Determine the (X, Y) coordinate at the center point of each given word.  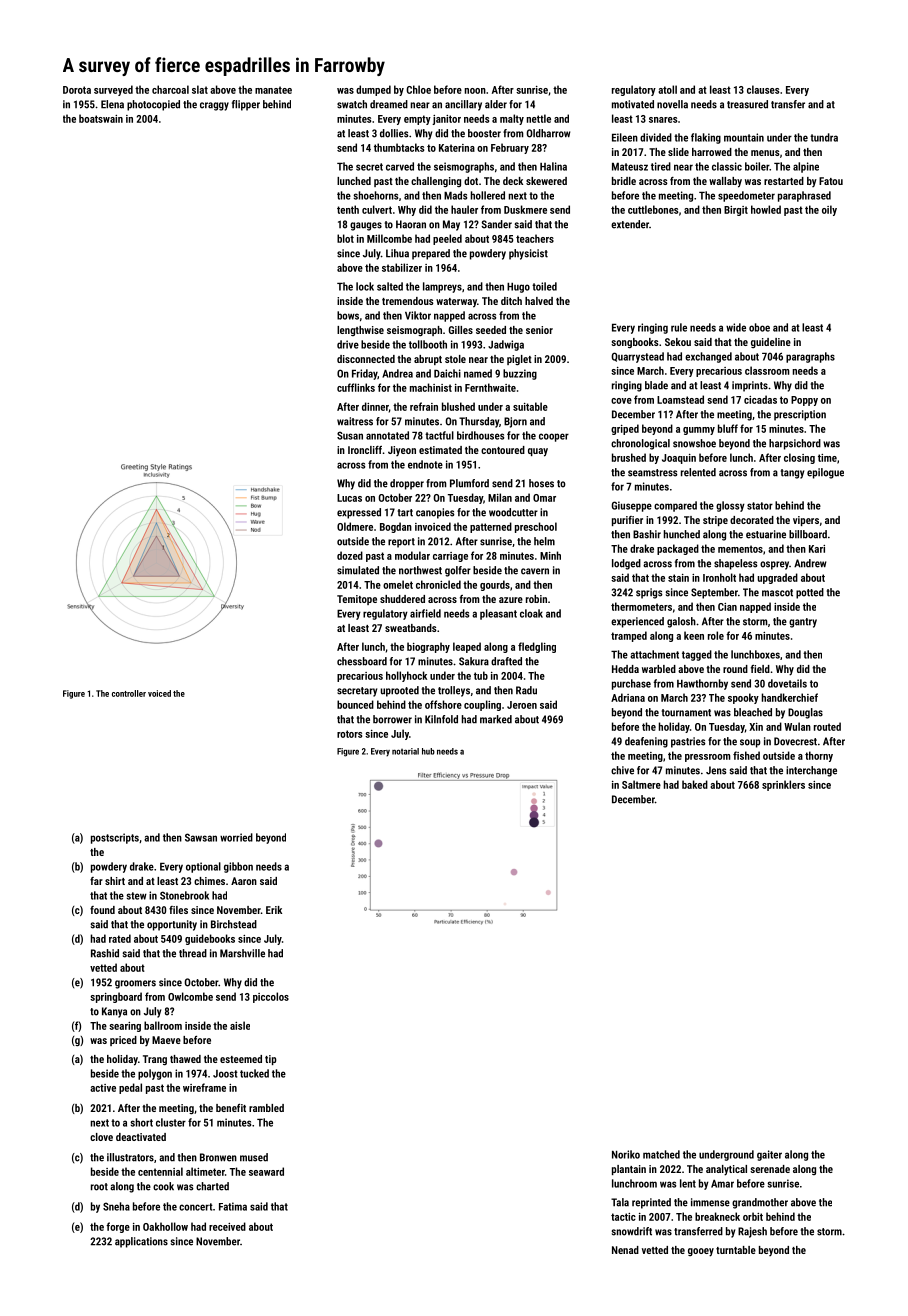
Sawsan (201, 837)
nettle (539, 118)
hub (428, 751)
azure (511, 600)
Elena (112, 104)
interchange (811, 771)
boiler (757, 166)
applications (141, 1242)
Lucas (349, 498)
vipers (806, 521)
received (227, 1226)
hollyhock (406, 676)
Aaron (244, 881)
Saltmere (641, 784)
